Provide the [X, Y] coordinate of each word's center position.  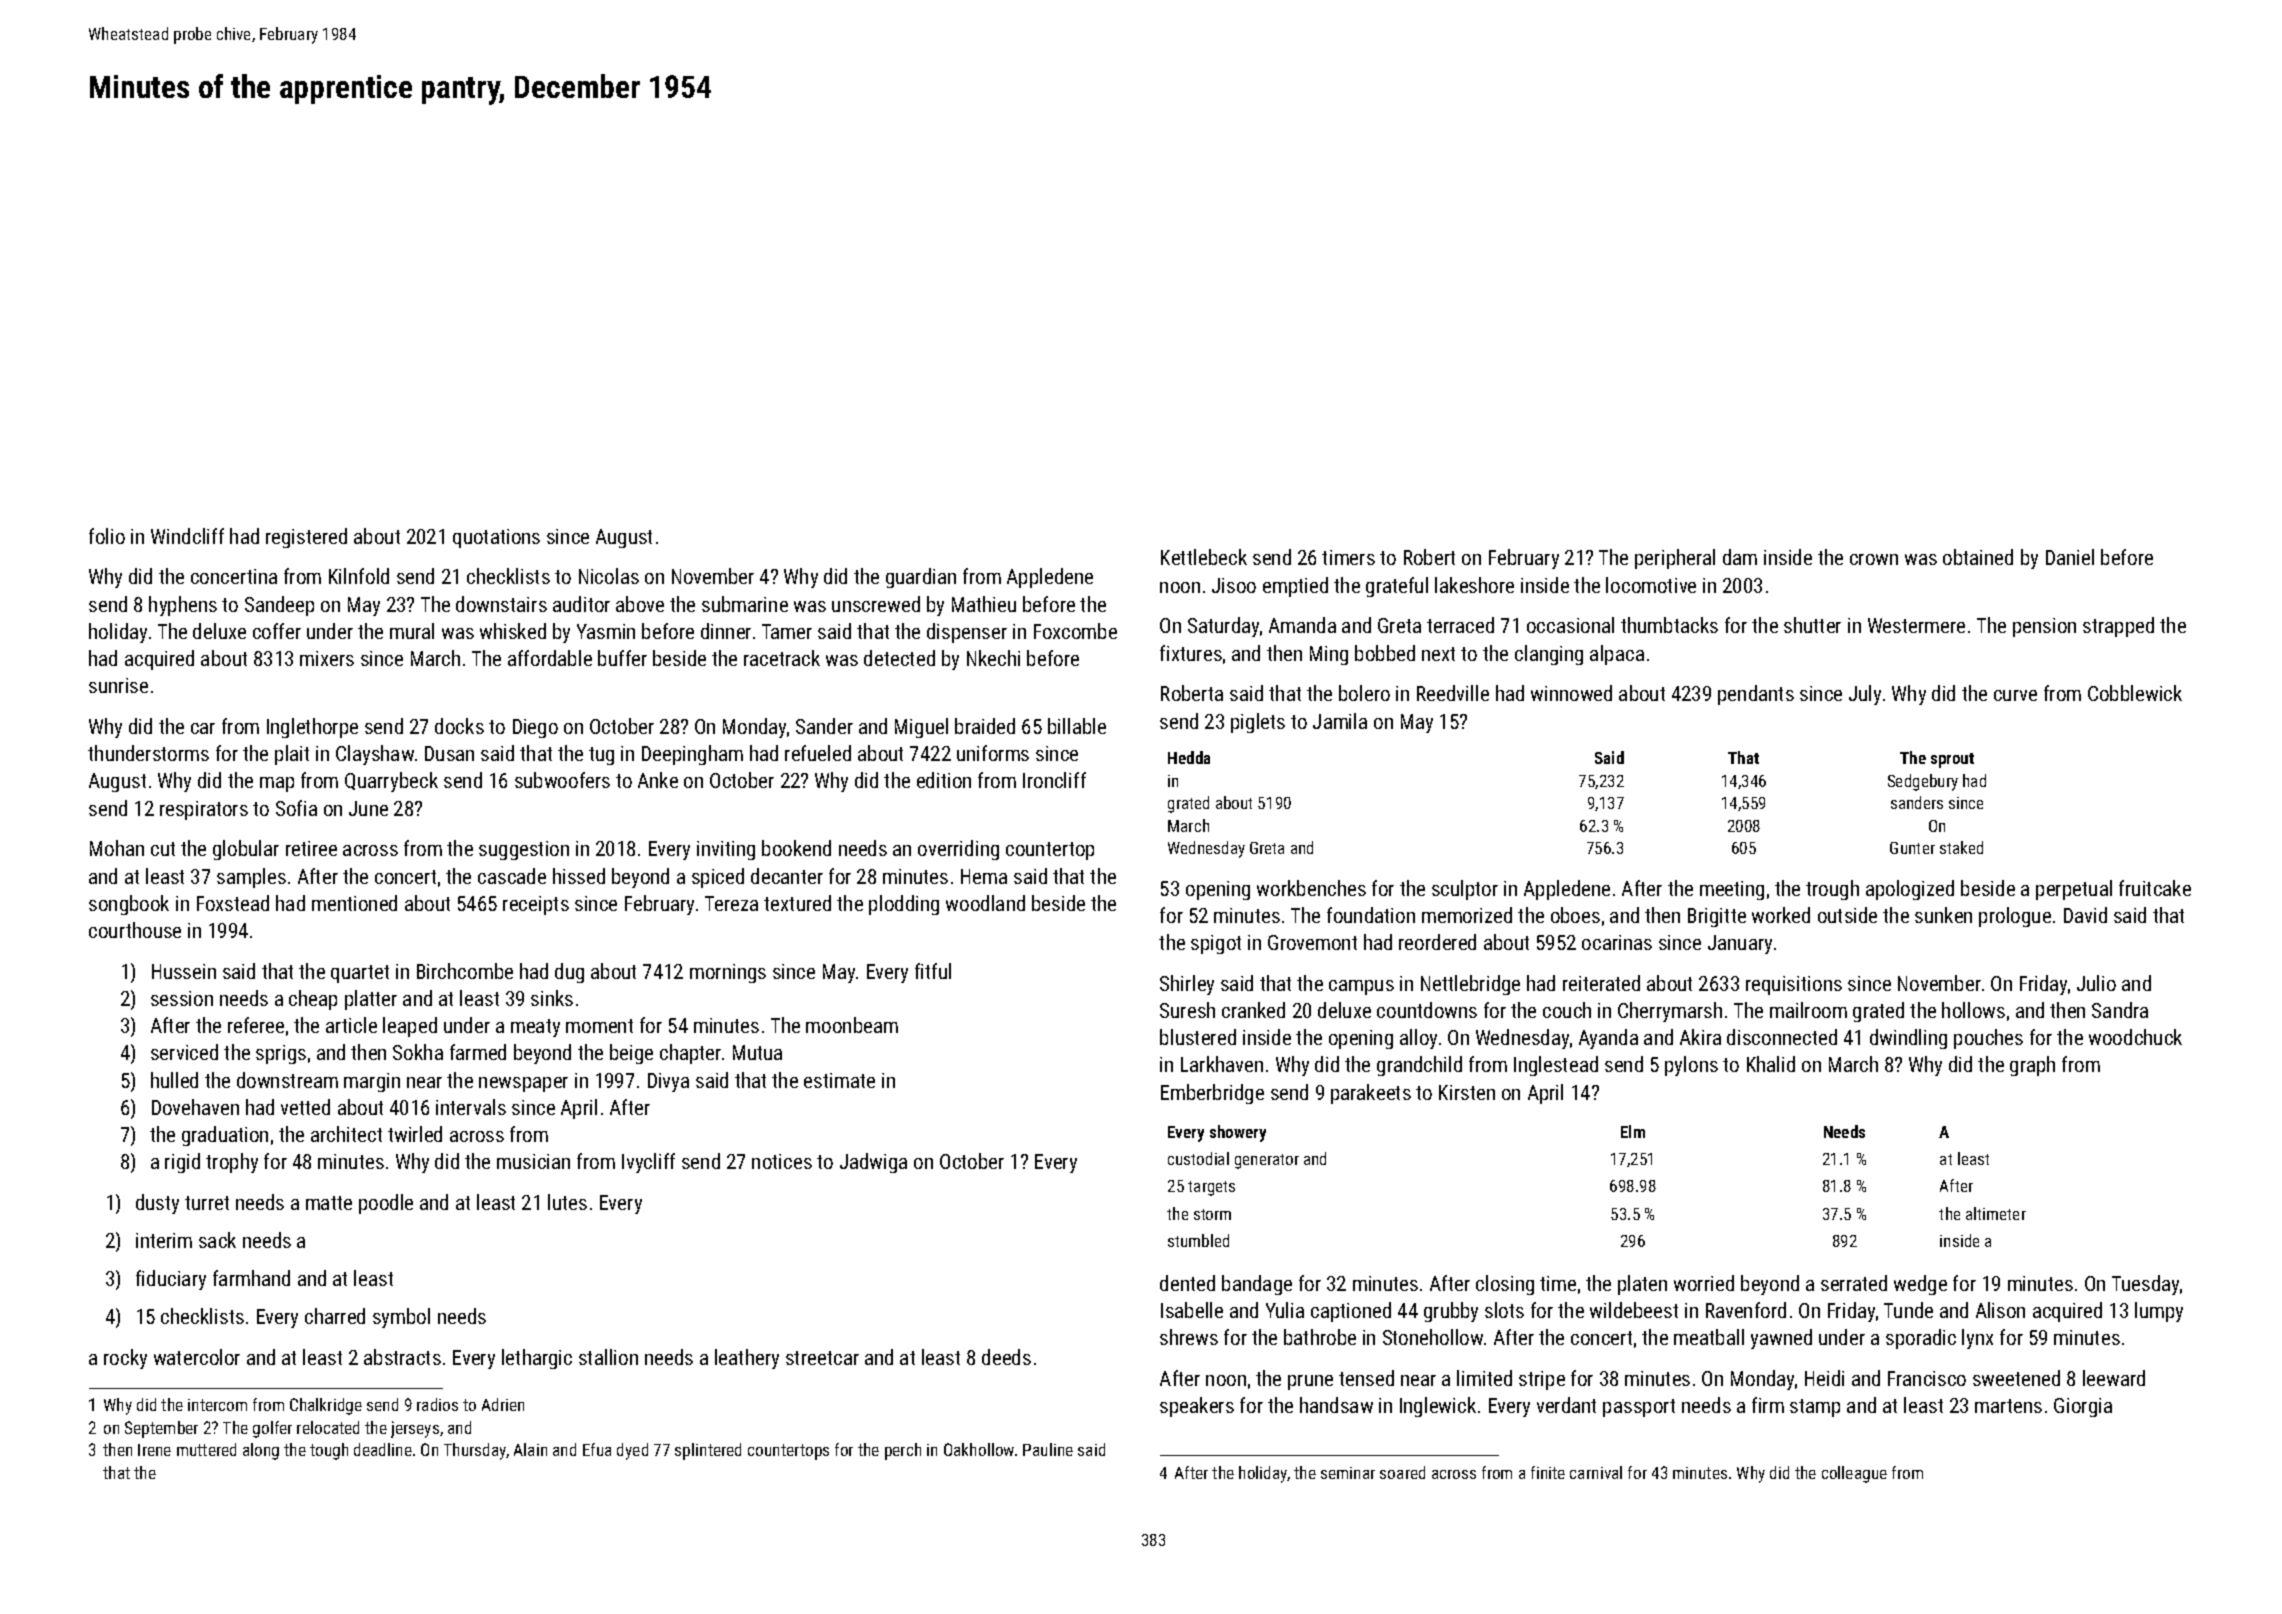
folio [107, 536]
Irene [154, 1450]
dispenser [967, 633]
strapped [2118, 627]
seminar [1348, 1473]
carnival [1596, 1472]
